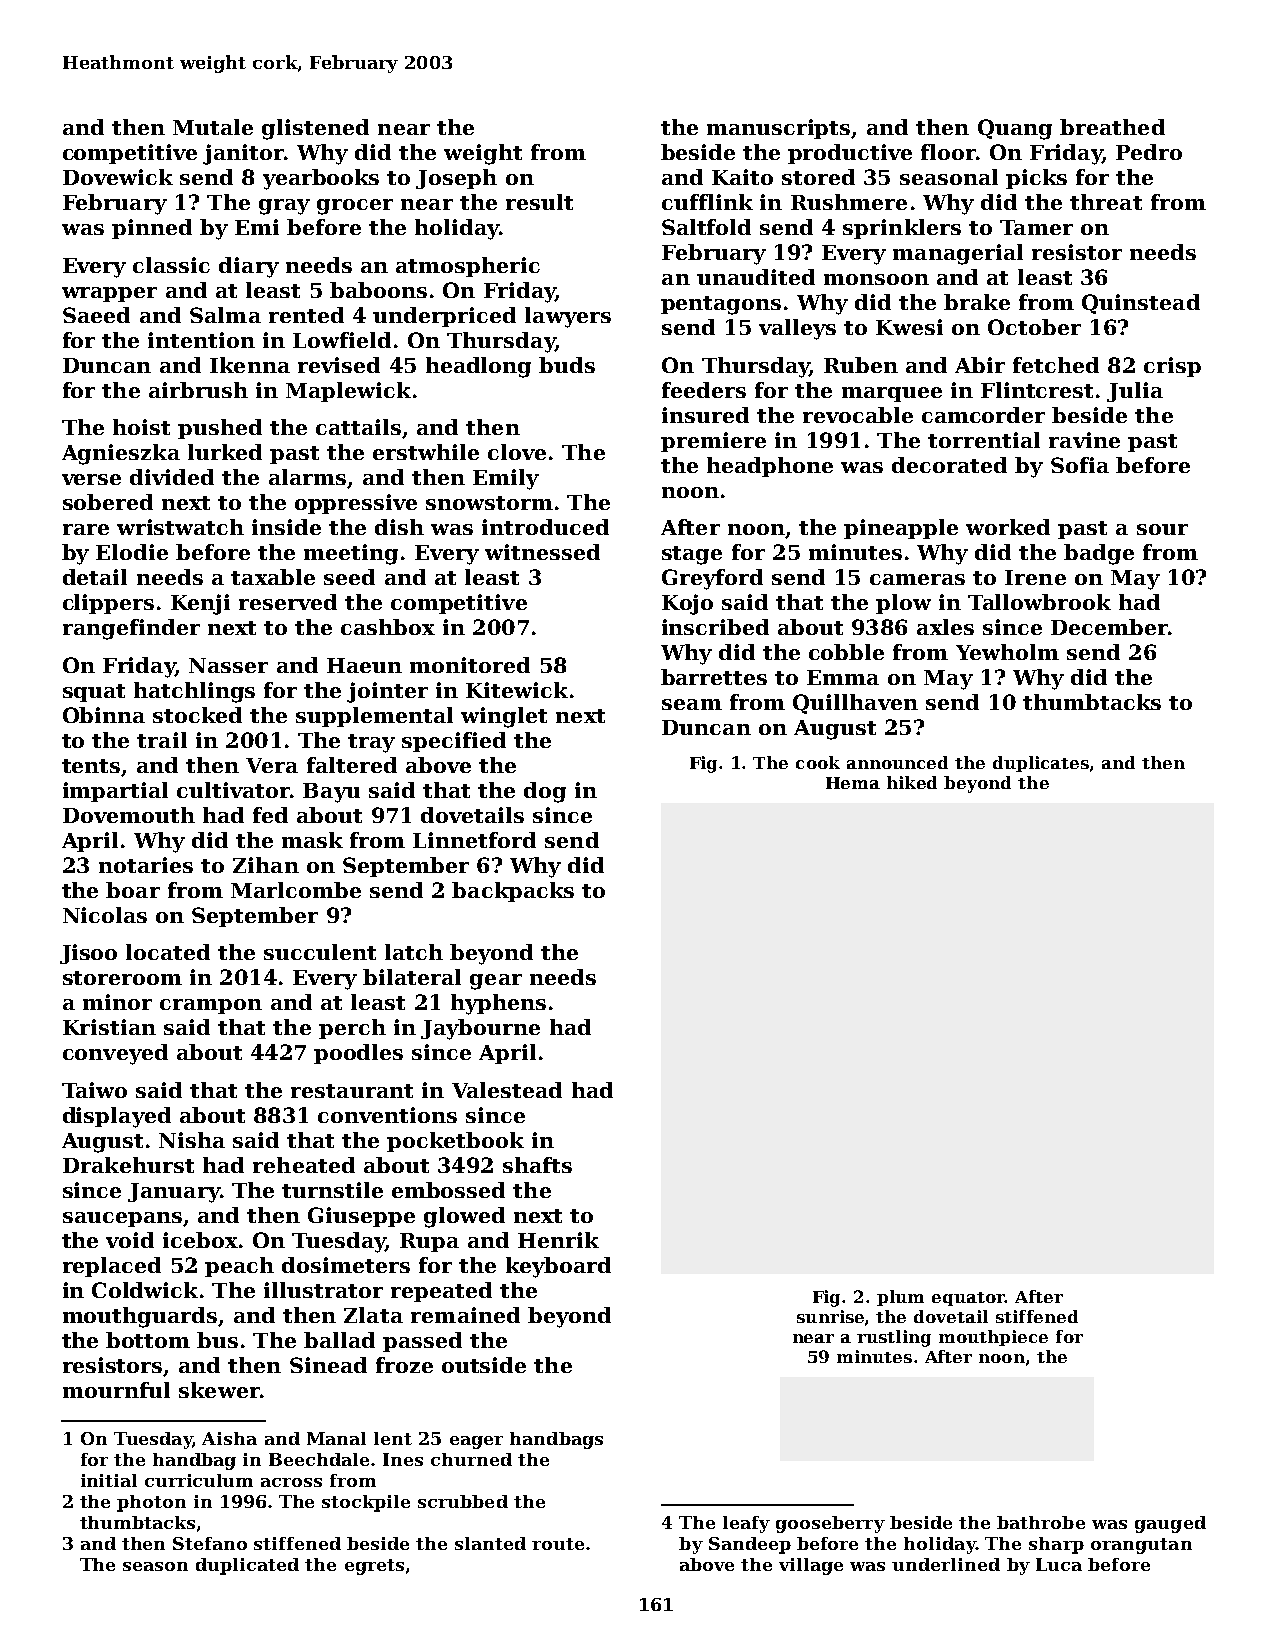  Describe the element at coordinates (545, 792) in the image. I see `dog` at that location.
